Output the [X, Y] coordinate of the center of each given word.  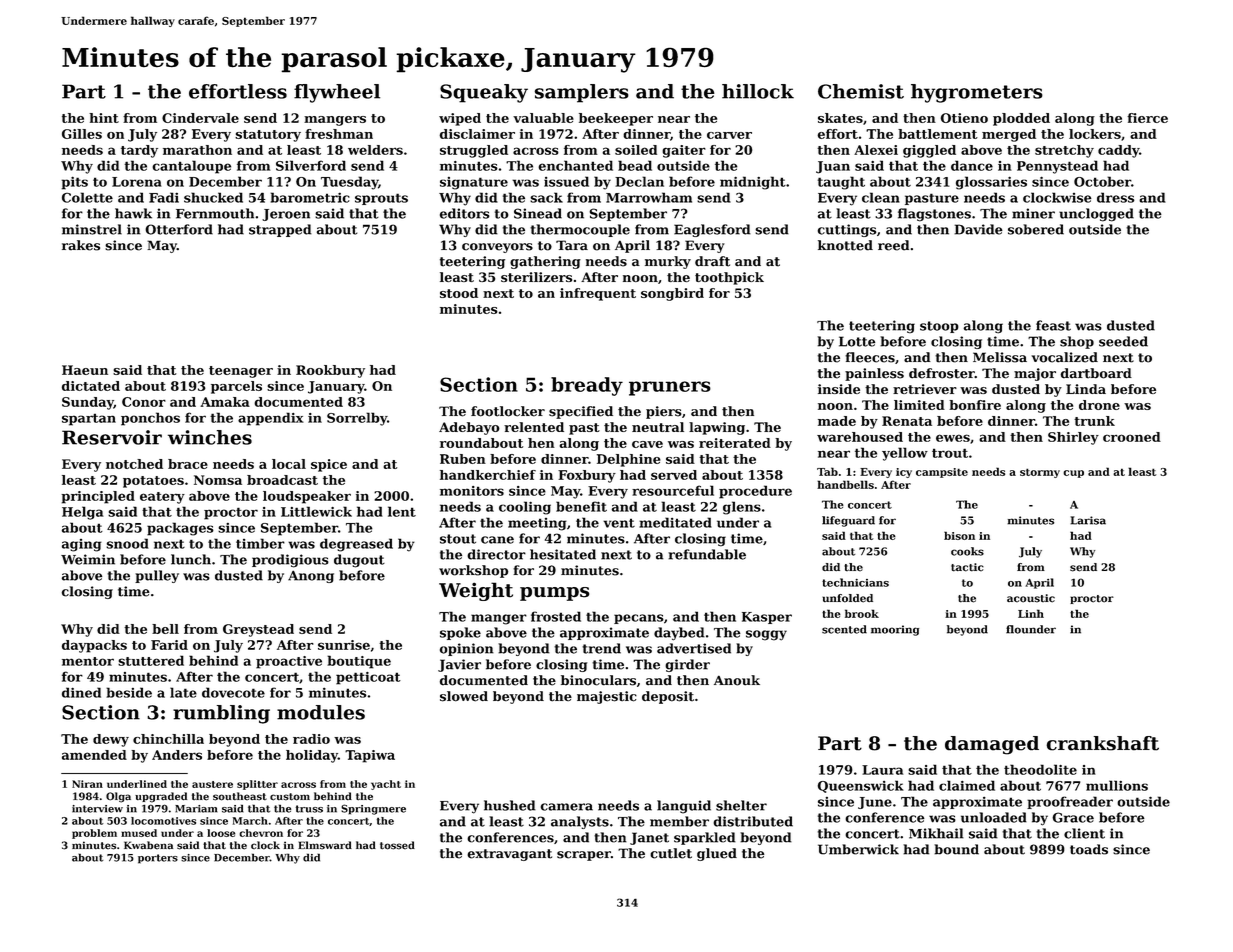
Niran [87, 784]
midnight [753, 183]
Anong [311, 576]
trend [601, 648]
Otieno [964, 118]
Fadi [164, 197]
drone [1099, 405]
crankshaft [1102, 743]
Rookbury [330, 371]
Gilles [82, 134]
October [1102, 181]
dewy [111, 740]
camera [567, 807]
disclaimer [477, 134]
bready [587, 386]
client [1084, 833]
